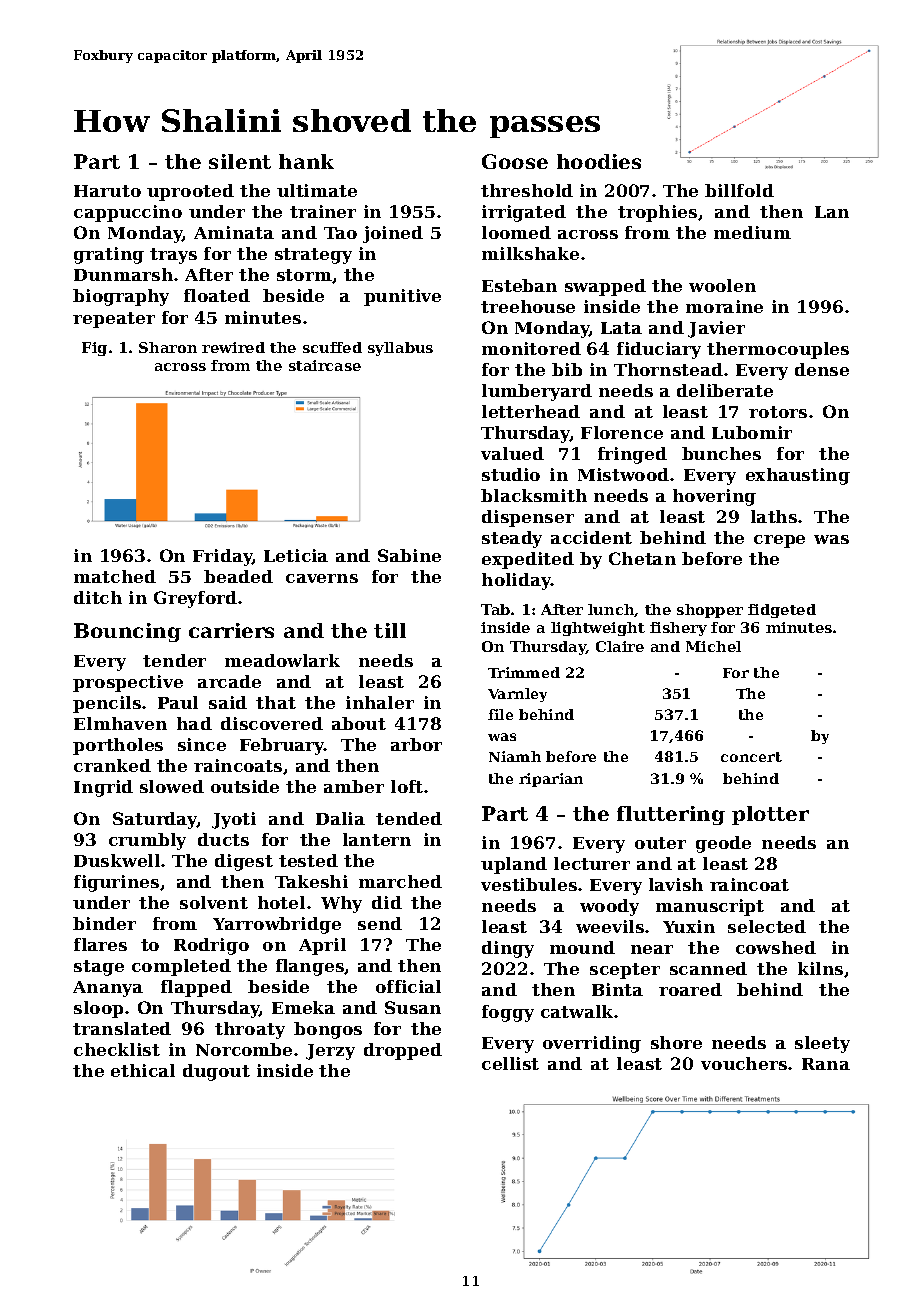  What do you see at coordinates (403, 1051) in the screenshot?
I see `dropped` at bounding box center [403, 1051].
